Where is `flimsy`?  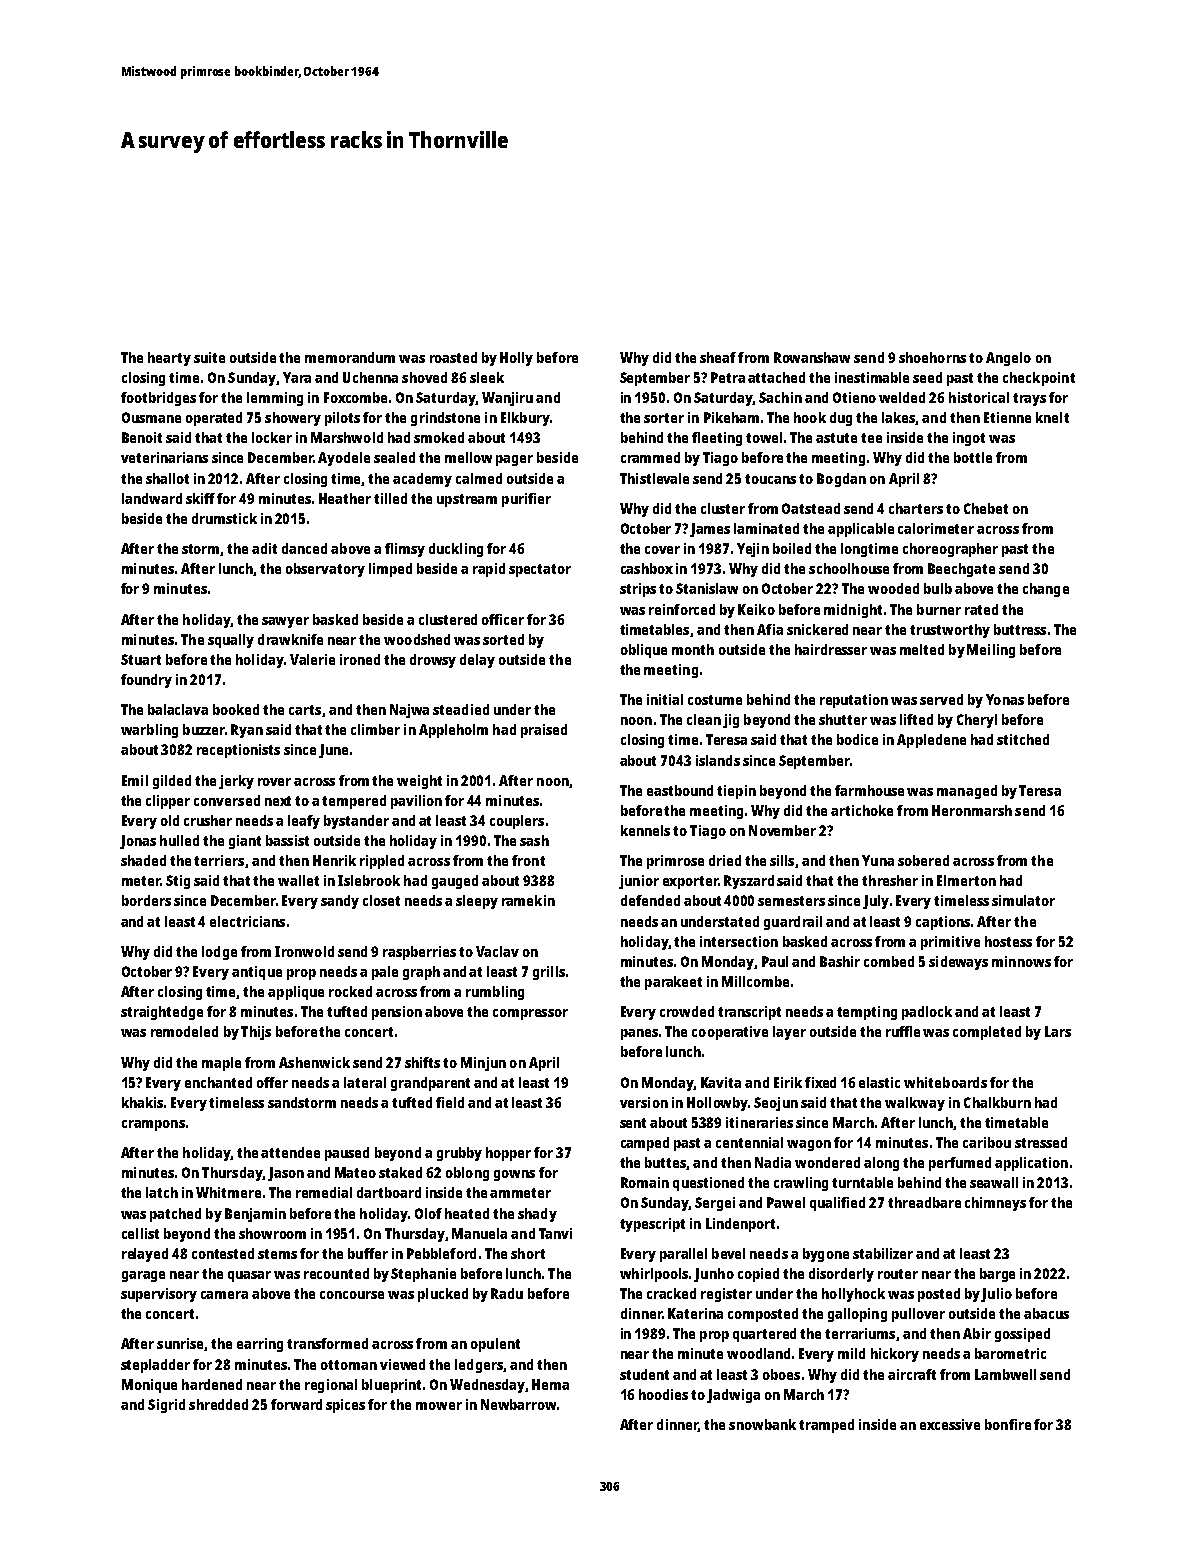 flimsy is located at coordinates (405, 550).
